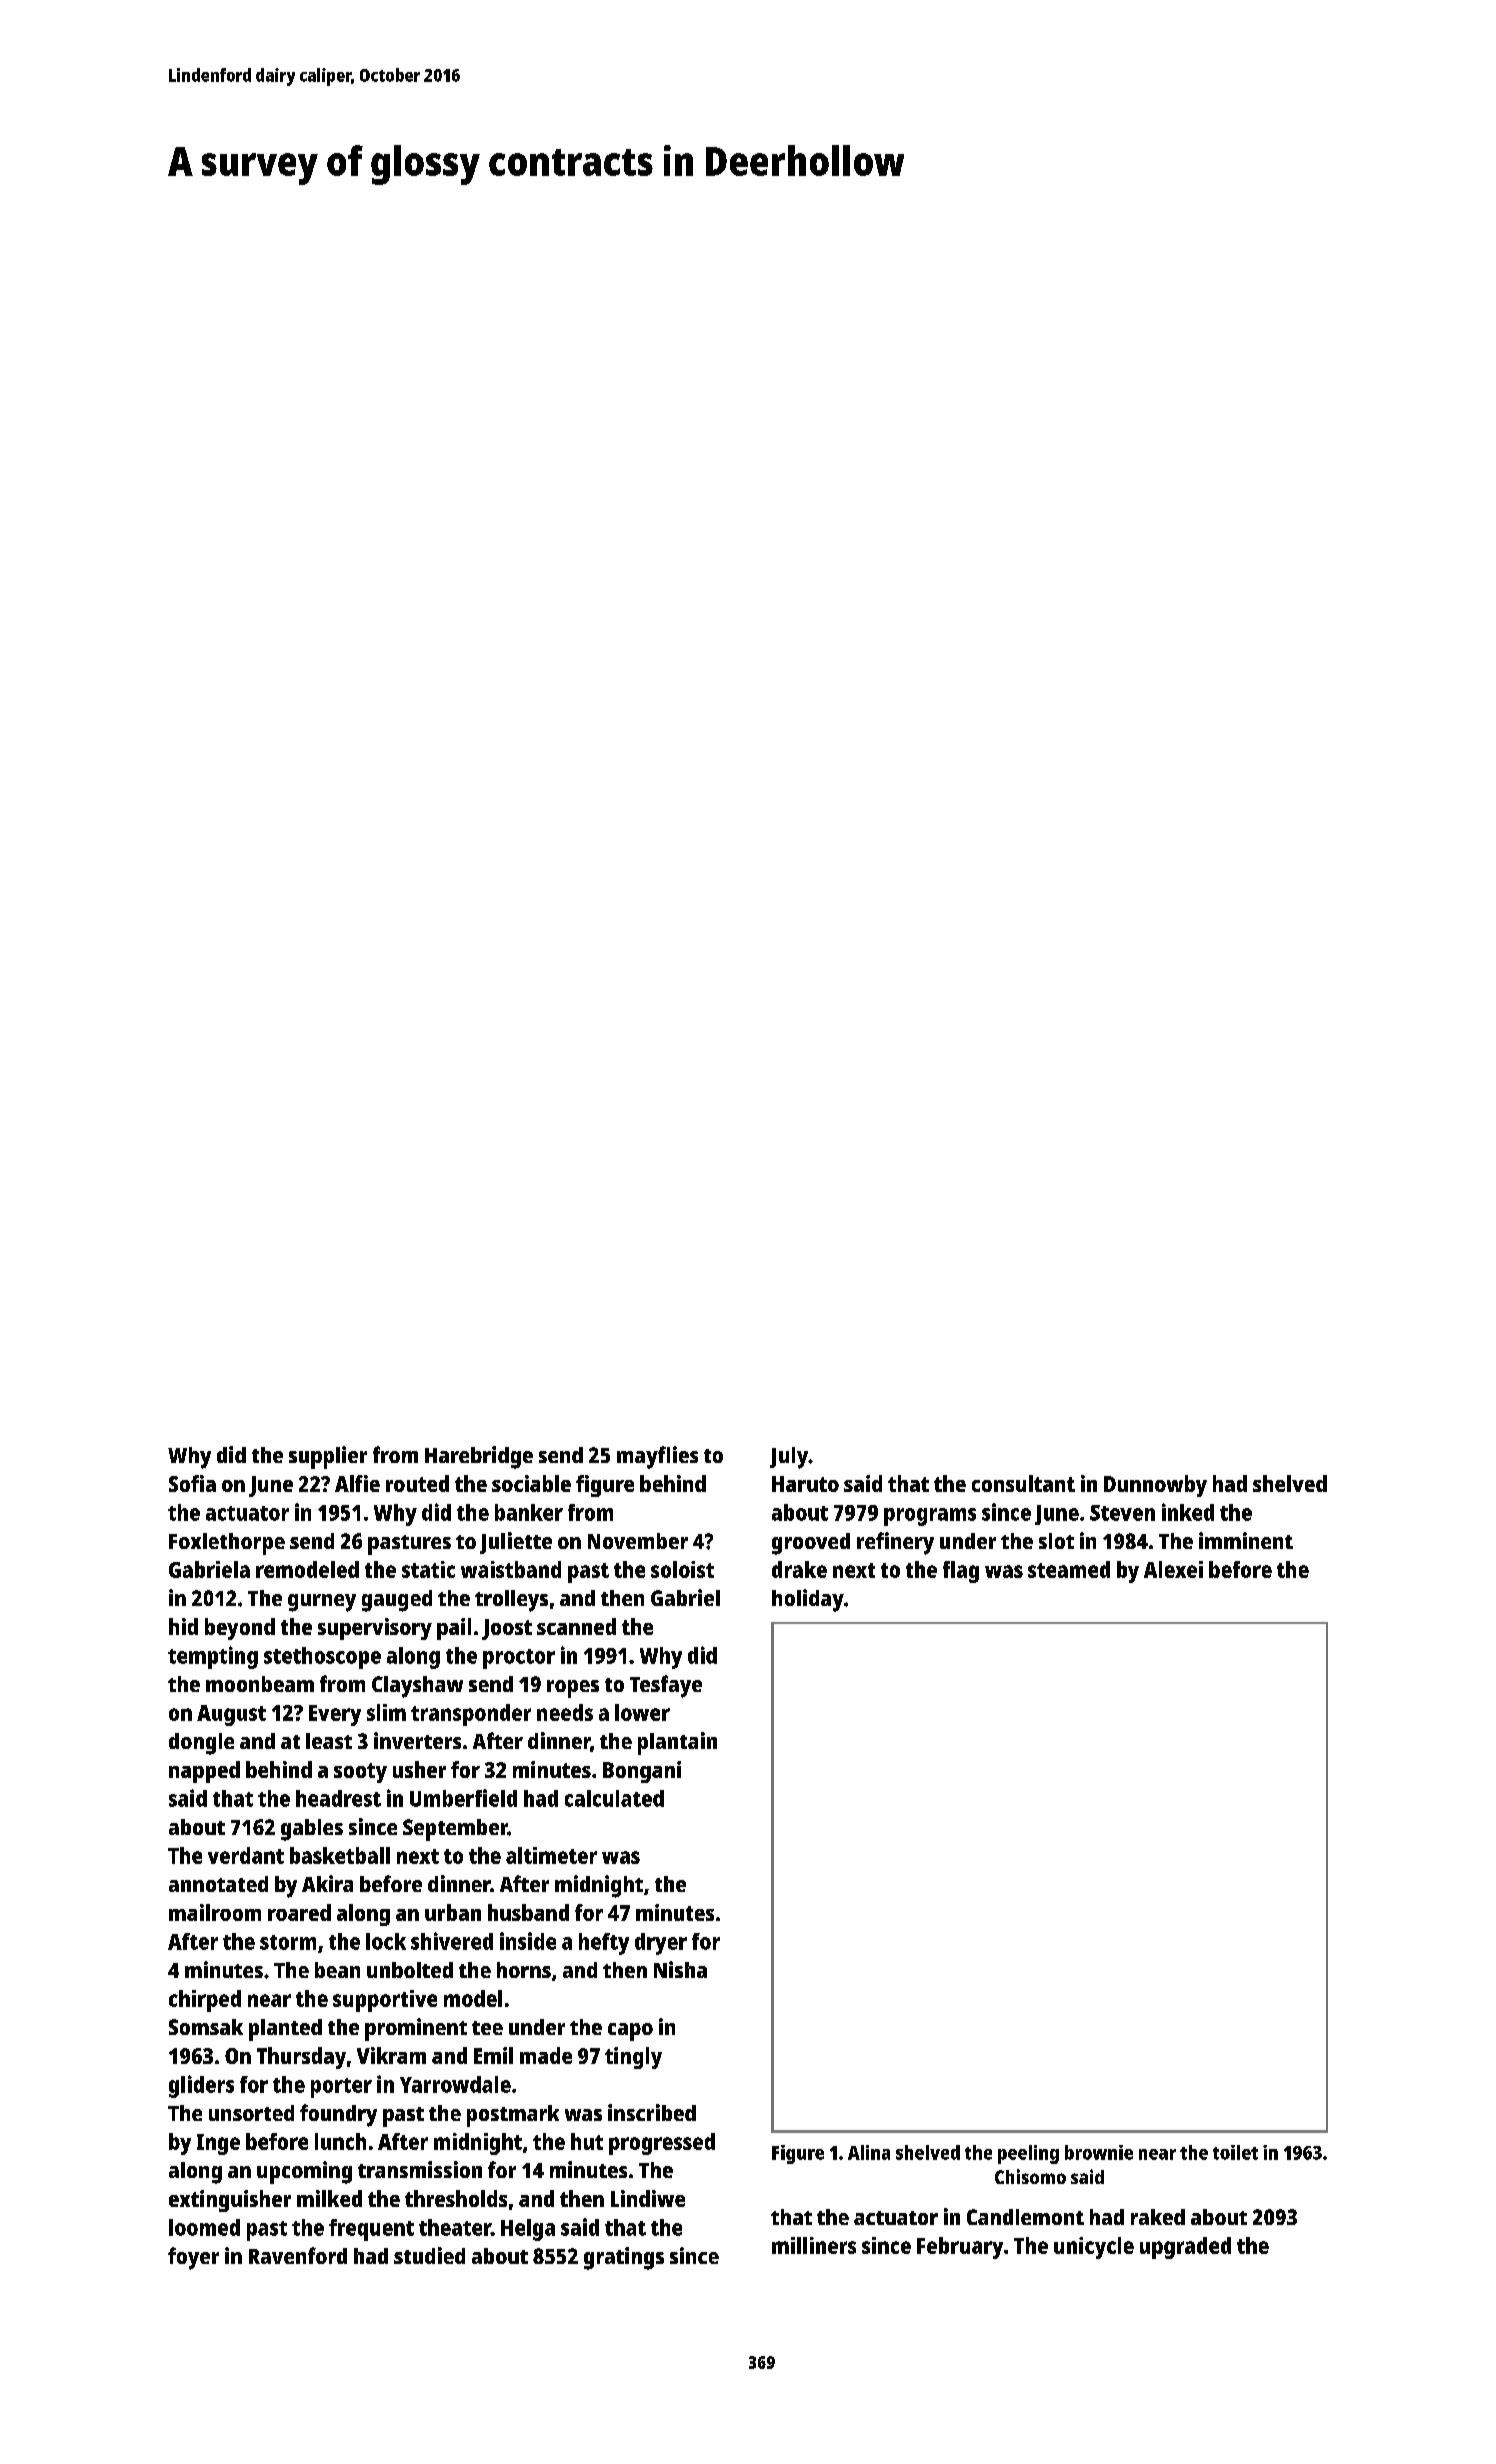 Image resolution: width=1496 pixels, height=2464 pixels. Describe the element at coordinates (638, 1541) in the screenshot. I see `November` at that location.
